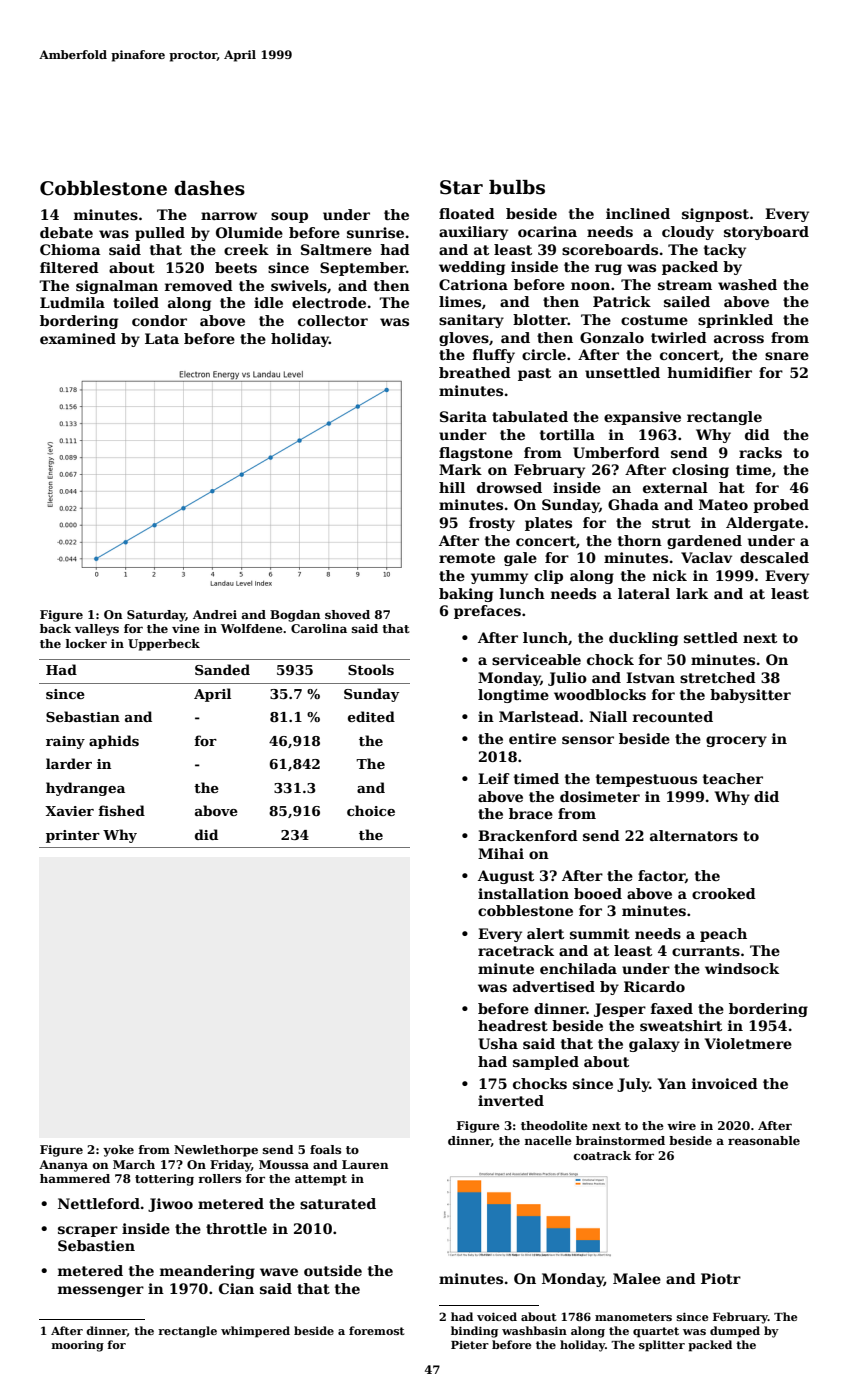 The height and width of the screenshot is (1400, 849). What do you see at coordinates (600, 933) in the screenshot?
I see `summit` at bounding box center [600, 933].
